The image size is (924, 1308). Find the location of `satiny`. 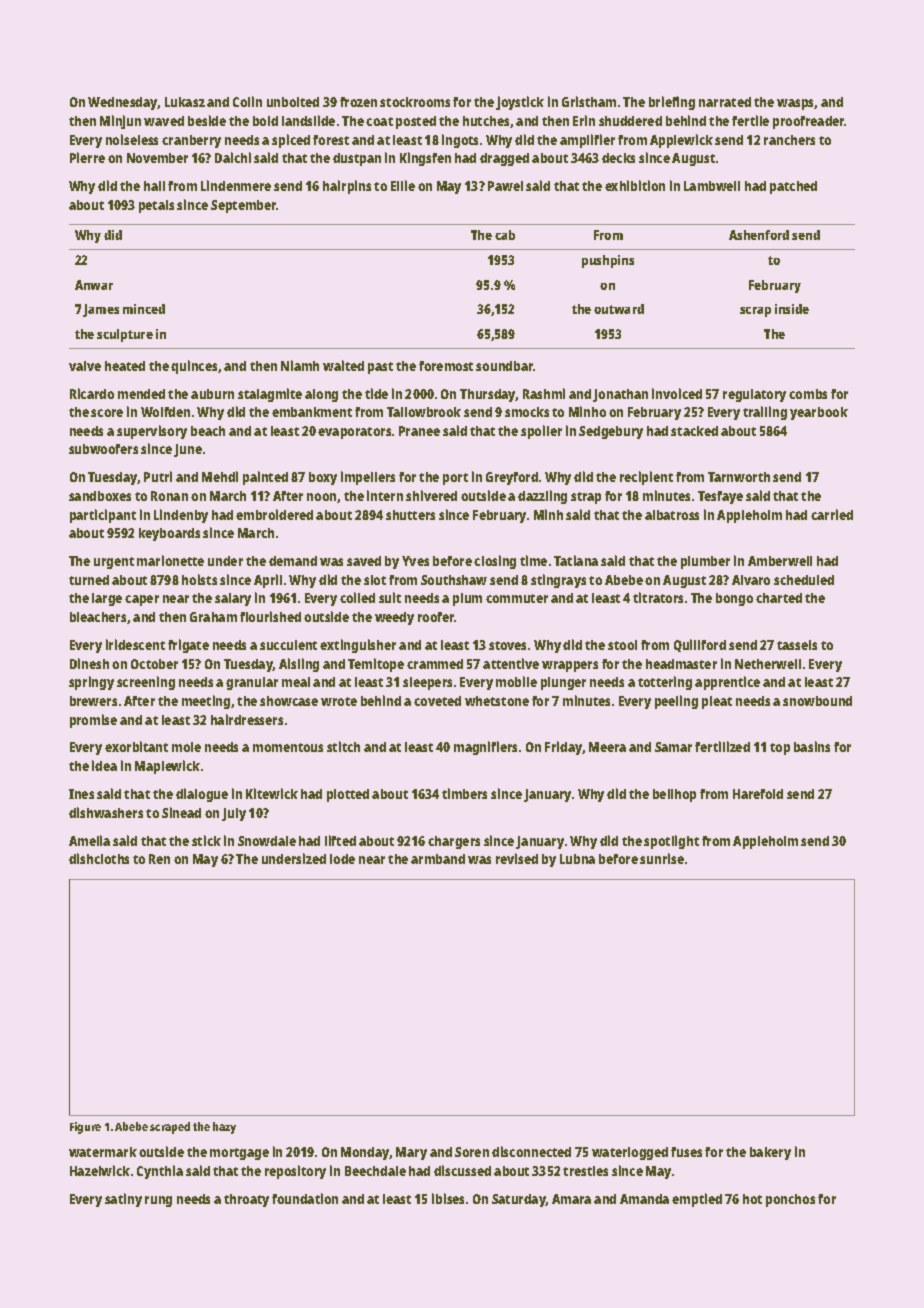

satiny is located at coordinates (123, 1200).
